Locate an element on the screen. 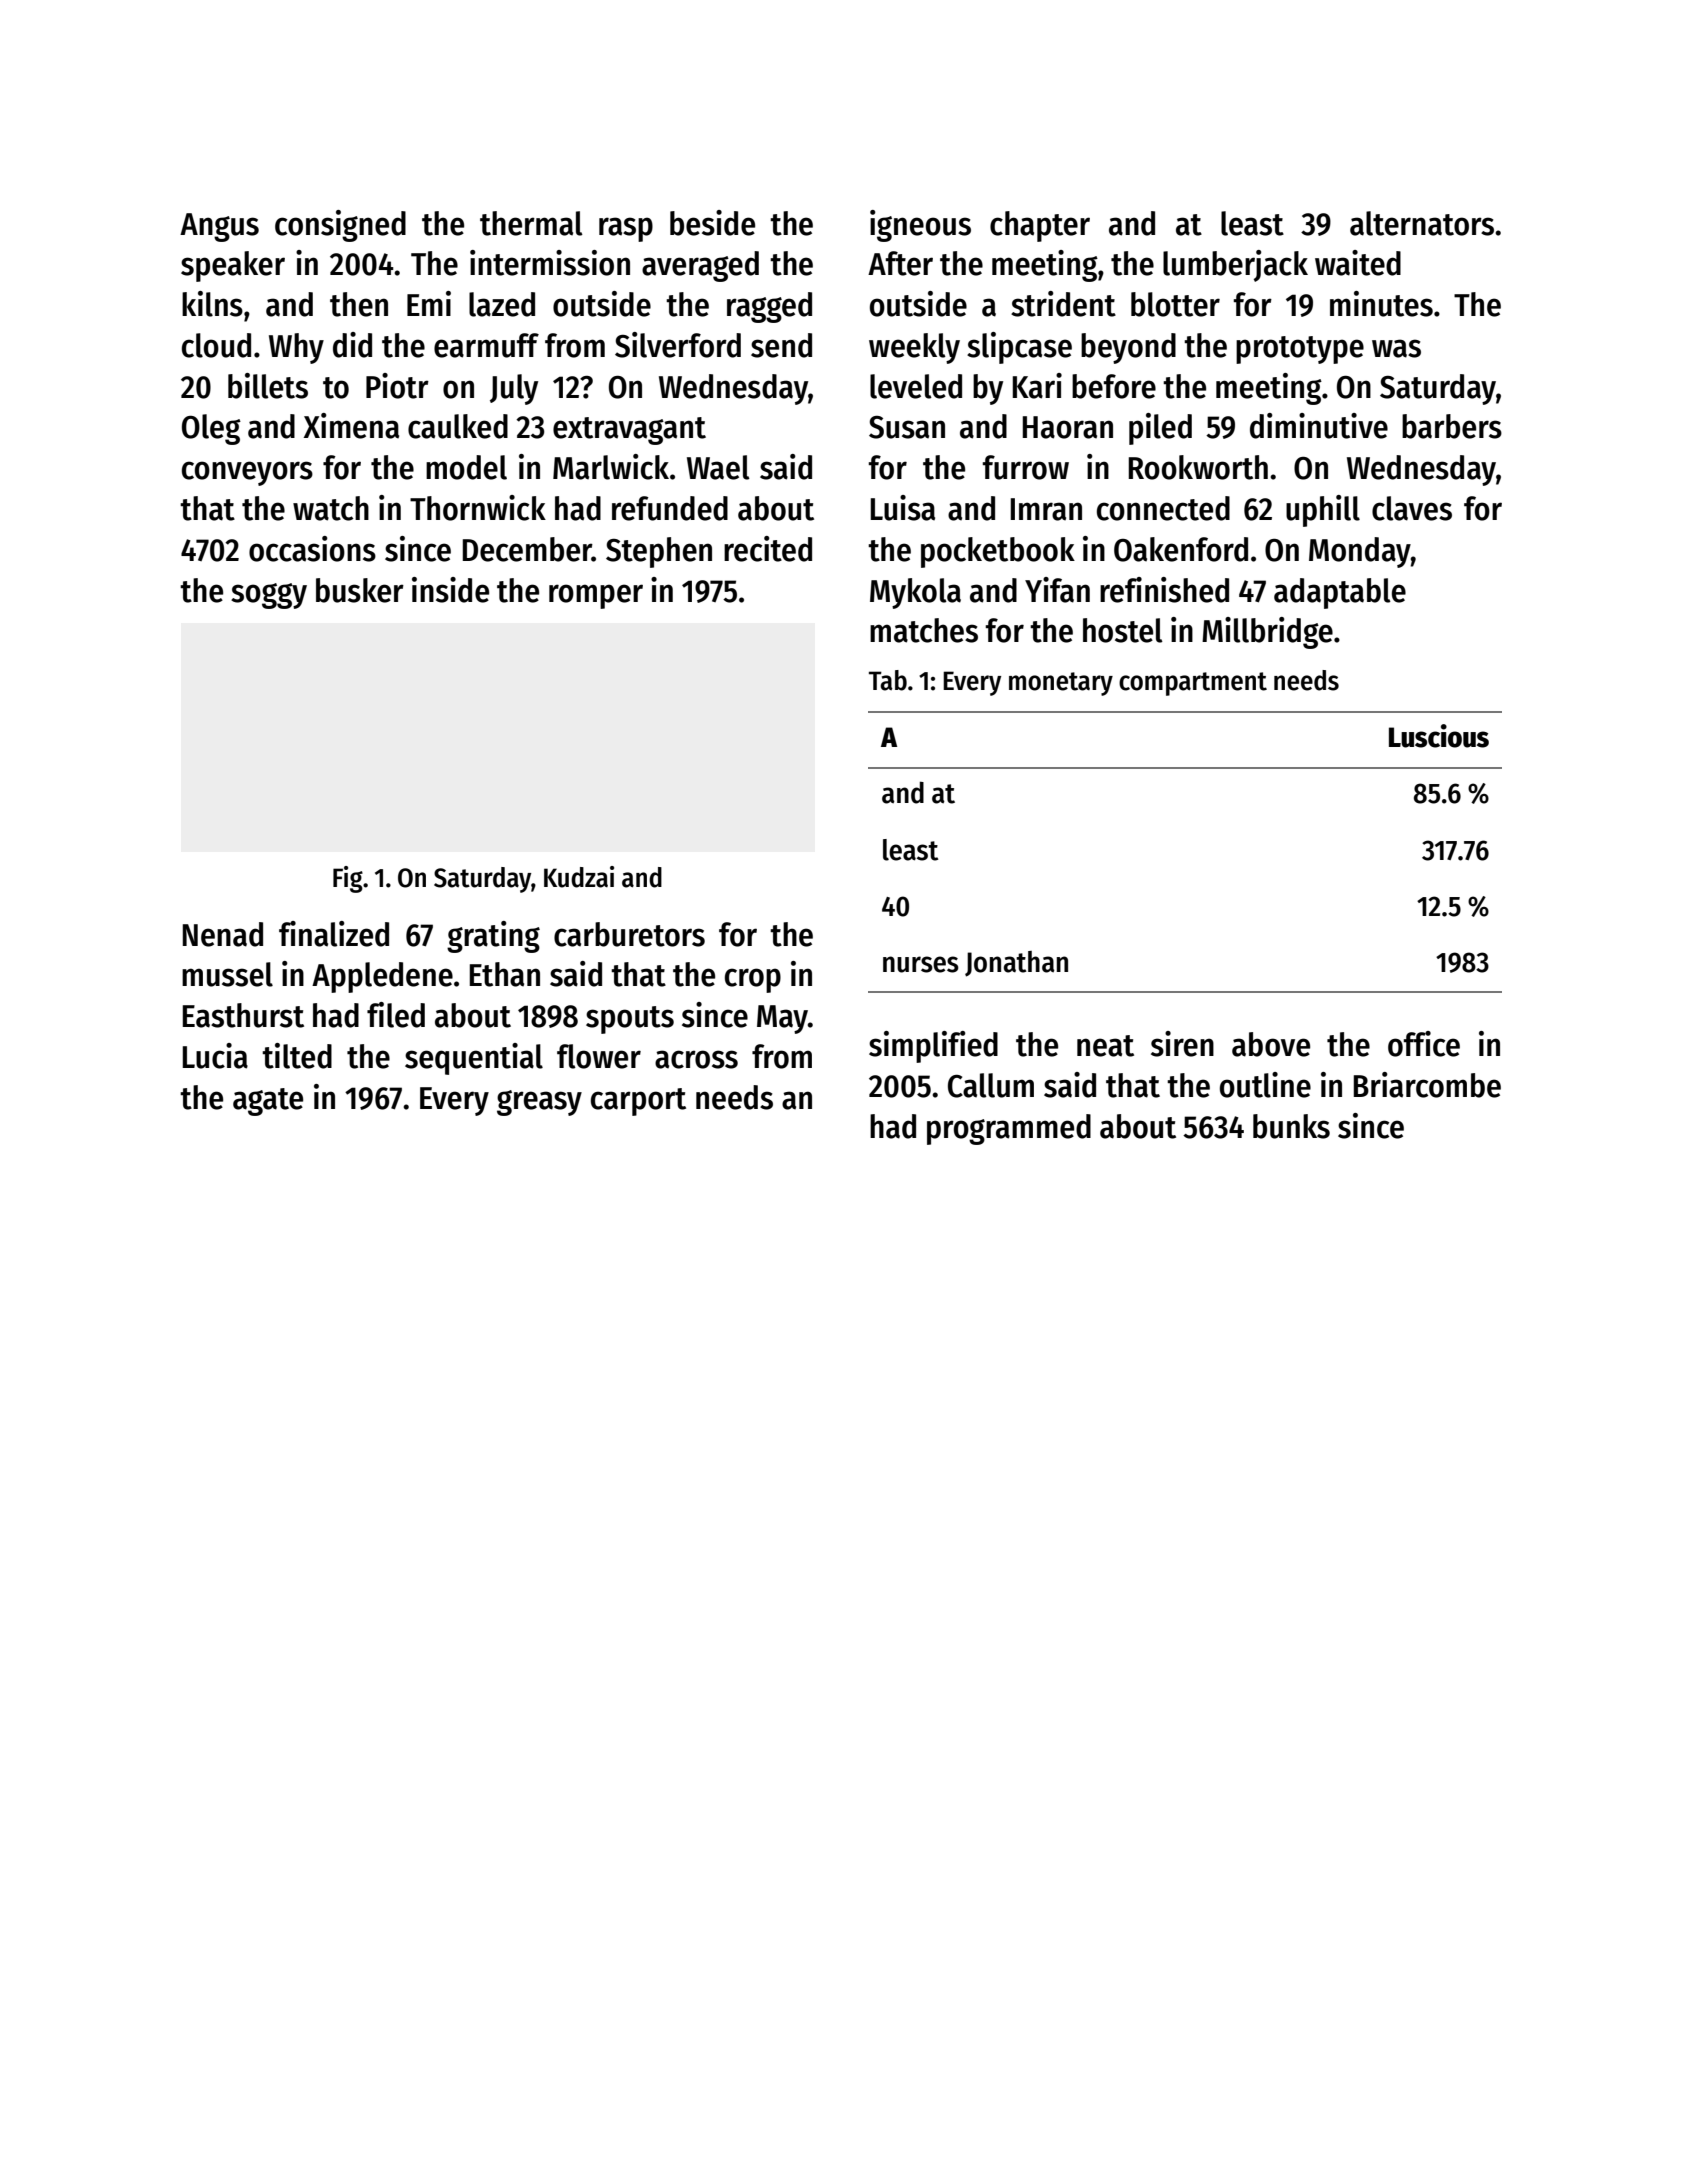 This screenshot has height=2178, width=1683. piled is located at coordinates (1160, 429).
